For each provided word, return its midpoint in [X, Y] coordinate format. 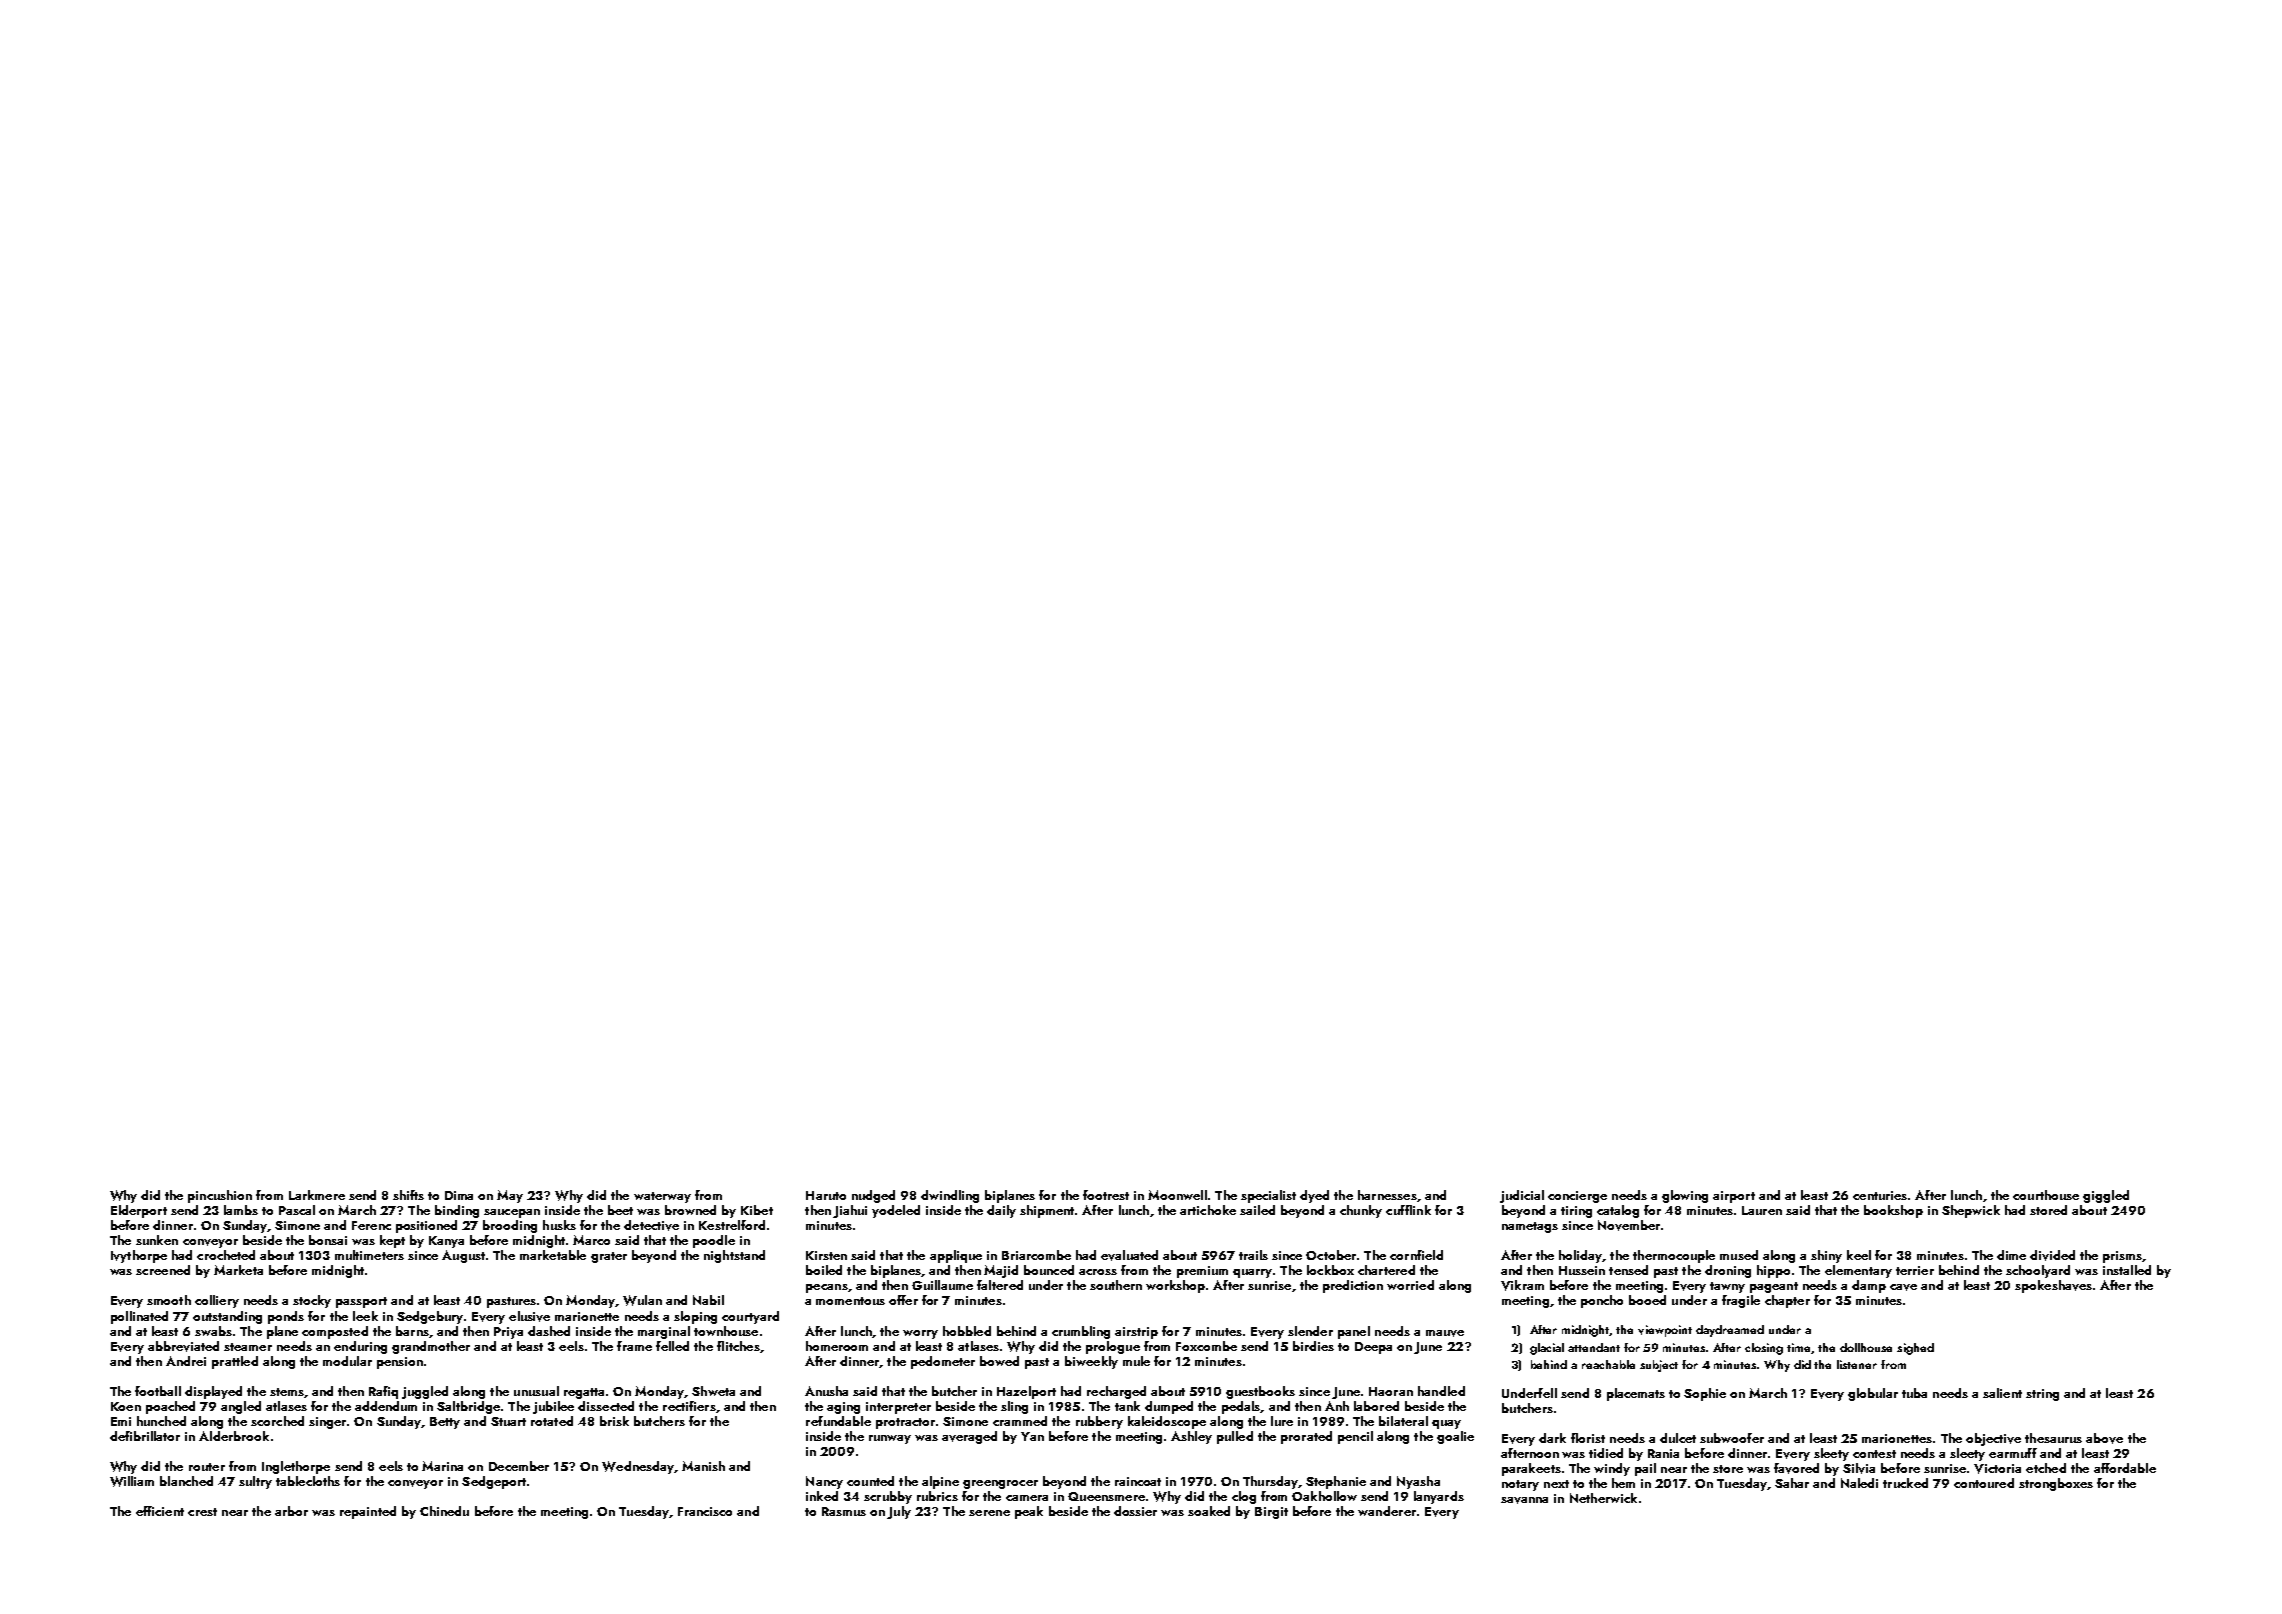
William [132, 1481]
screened [163, 1270]
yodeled [896, 1211]
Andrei [186, 1361]
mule [1136, 1361]
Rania [1663, 1453]
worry [920, 1334]
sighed [1915, 1349]
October [1331, 1255]
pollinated [139, 1317]
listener [1857, 1364]
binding [457, 1211]
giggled [2106, 1196]
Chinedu [444, 1511]
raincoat [1138, 1481]
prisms [2122, 1257]
